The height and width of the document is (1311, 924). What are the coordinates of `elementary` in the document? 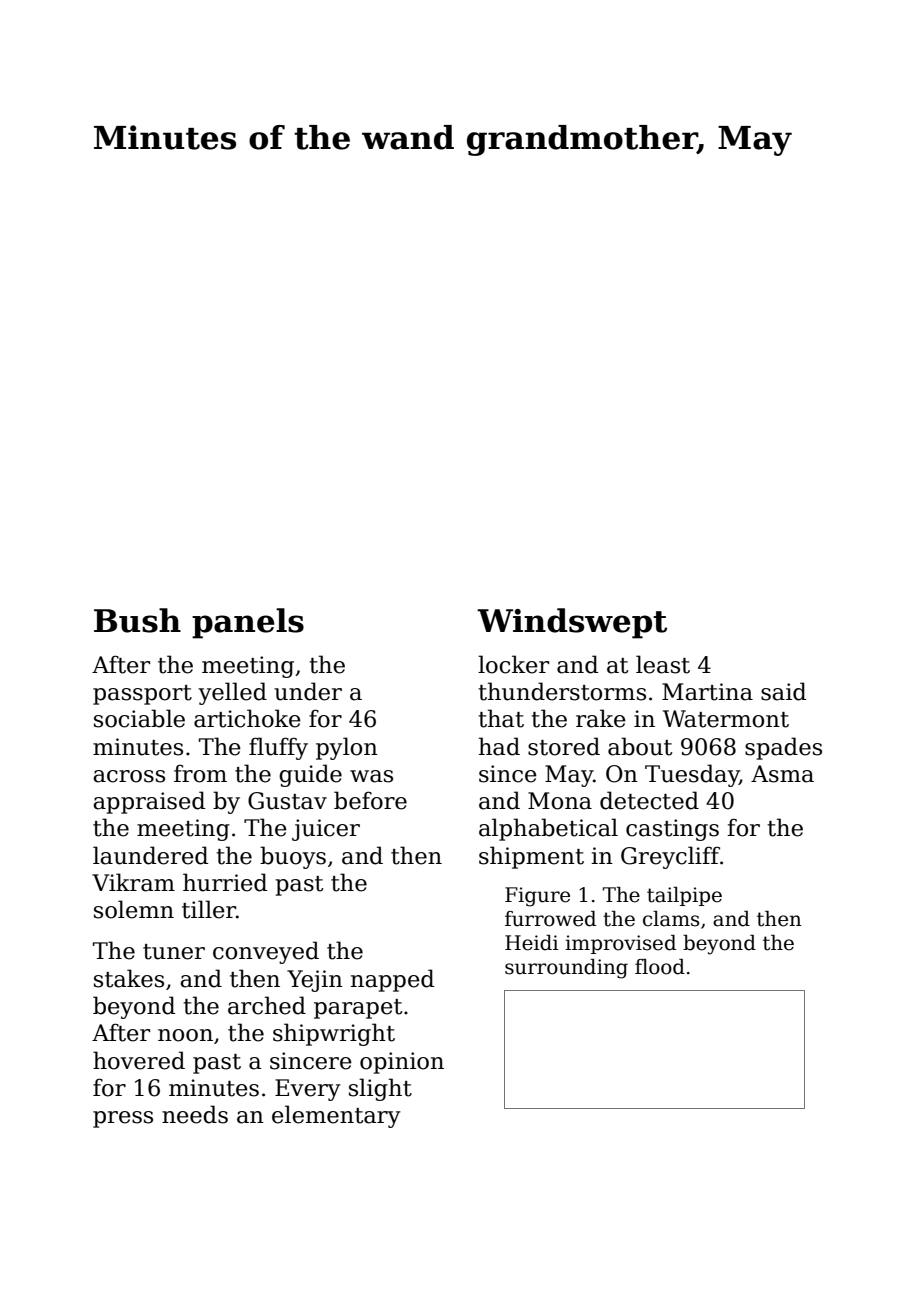 It's located at (336, 1116).
